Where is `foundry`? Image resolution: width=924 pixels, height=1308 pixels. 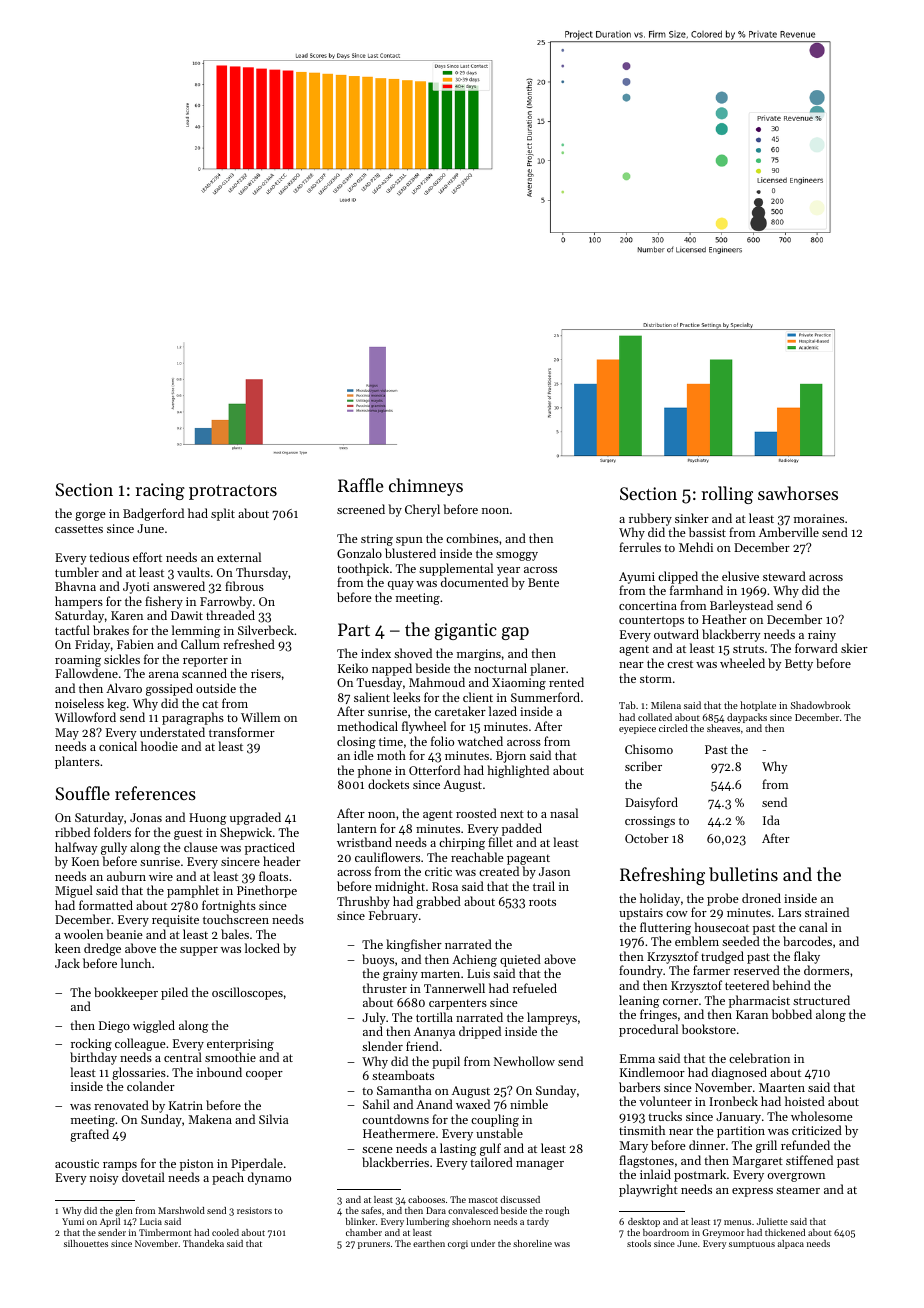 foundry is located at coordinates (641, 971).
